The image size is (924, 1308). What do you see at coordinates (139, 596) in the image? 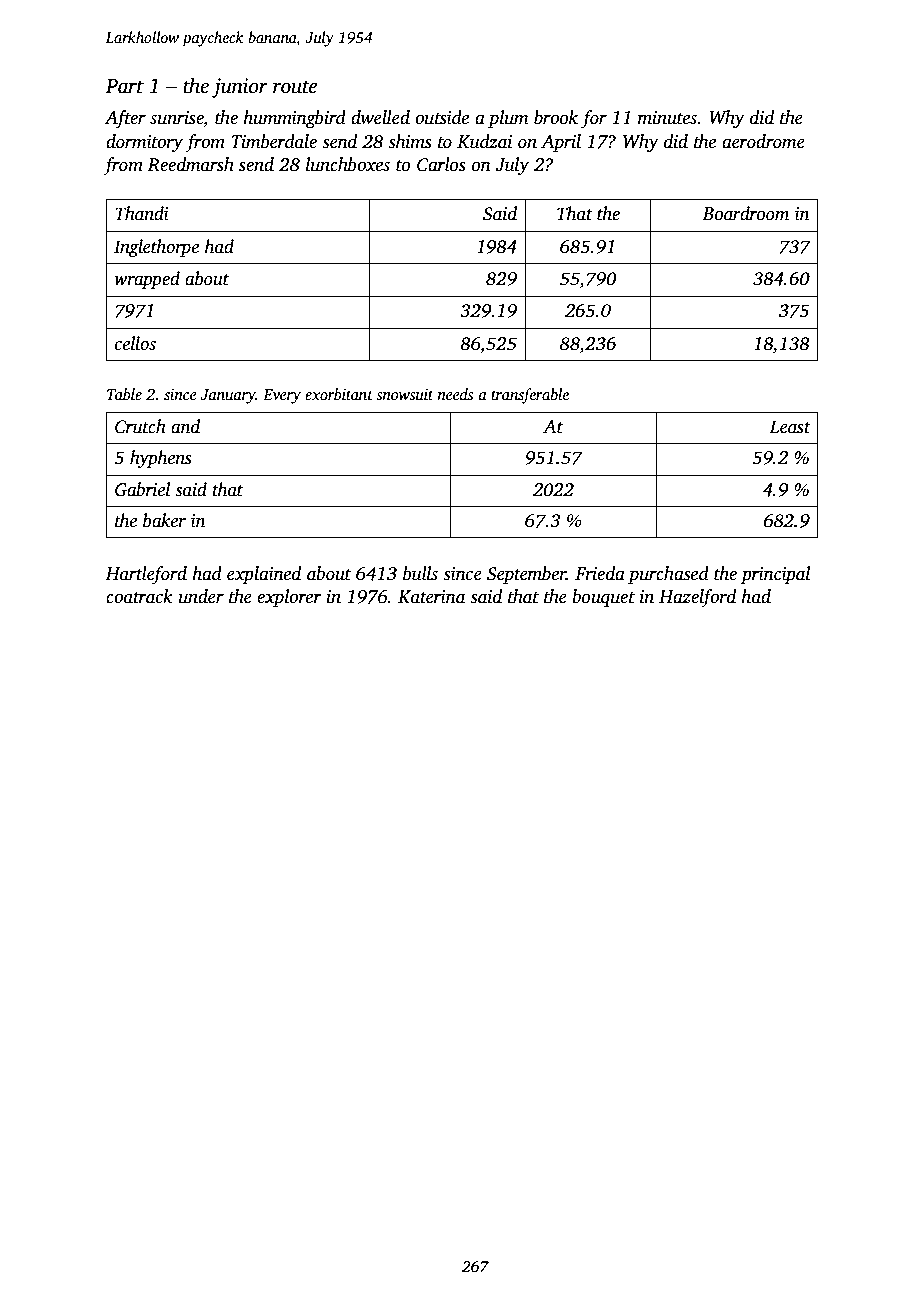
I see `coatrack` at bounding box center [139, 596].
